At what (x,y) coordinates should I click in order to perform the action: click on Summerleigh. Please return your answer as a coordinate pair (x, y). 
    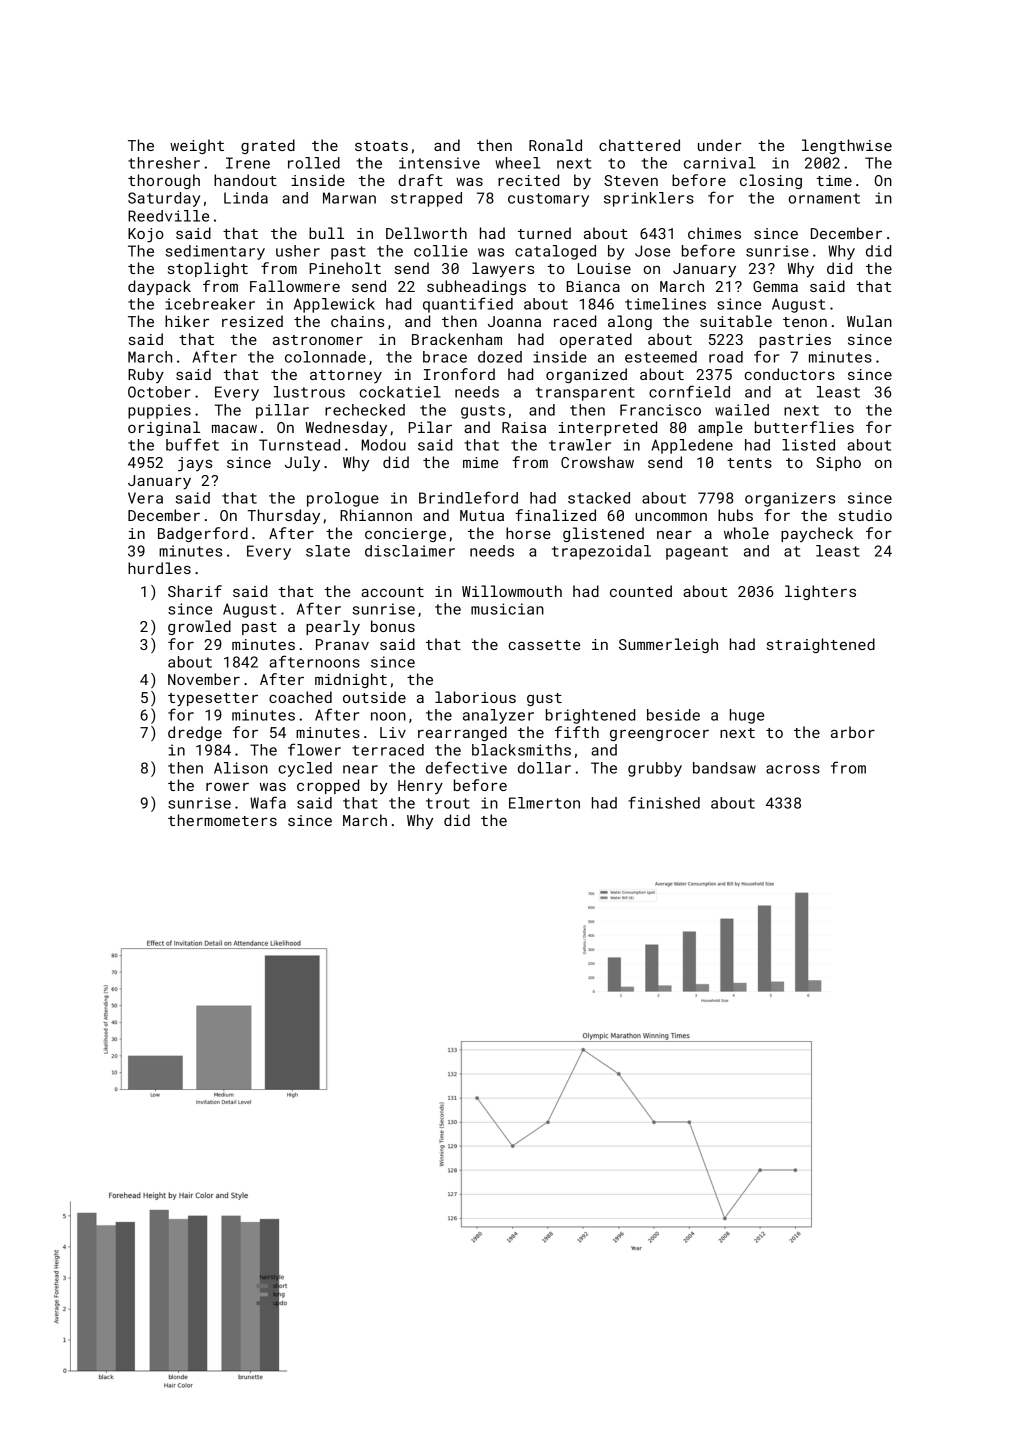
    Looking at the image, I should click on (668, 645).
